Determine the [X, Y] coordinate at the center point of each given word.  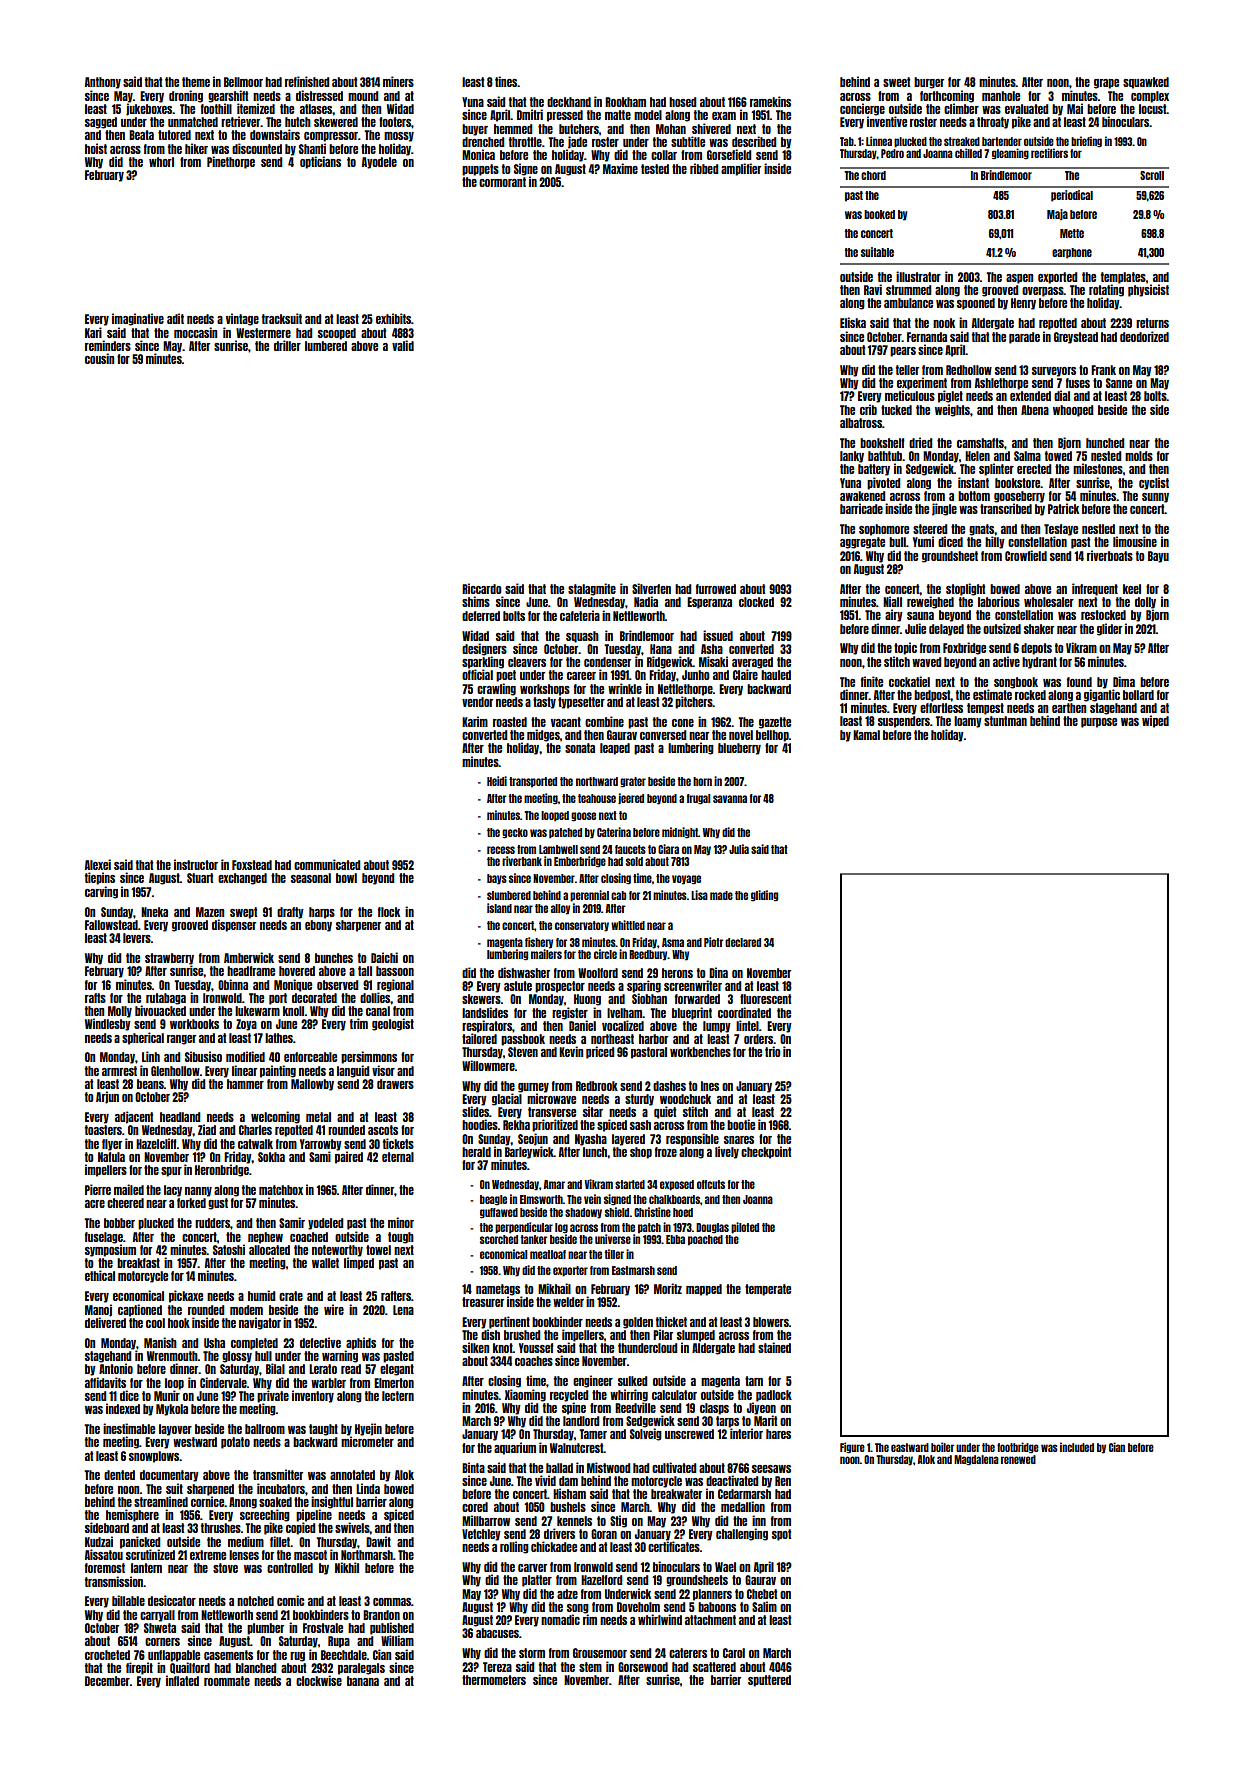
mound [363, 96]
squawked [1146, 83]
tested [655, 169]
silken [475, 1347]
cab [618, 895]
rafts [95, 998]
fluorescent [765, 999]
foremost [105, 1568]
